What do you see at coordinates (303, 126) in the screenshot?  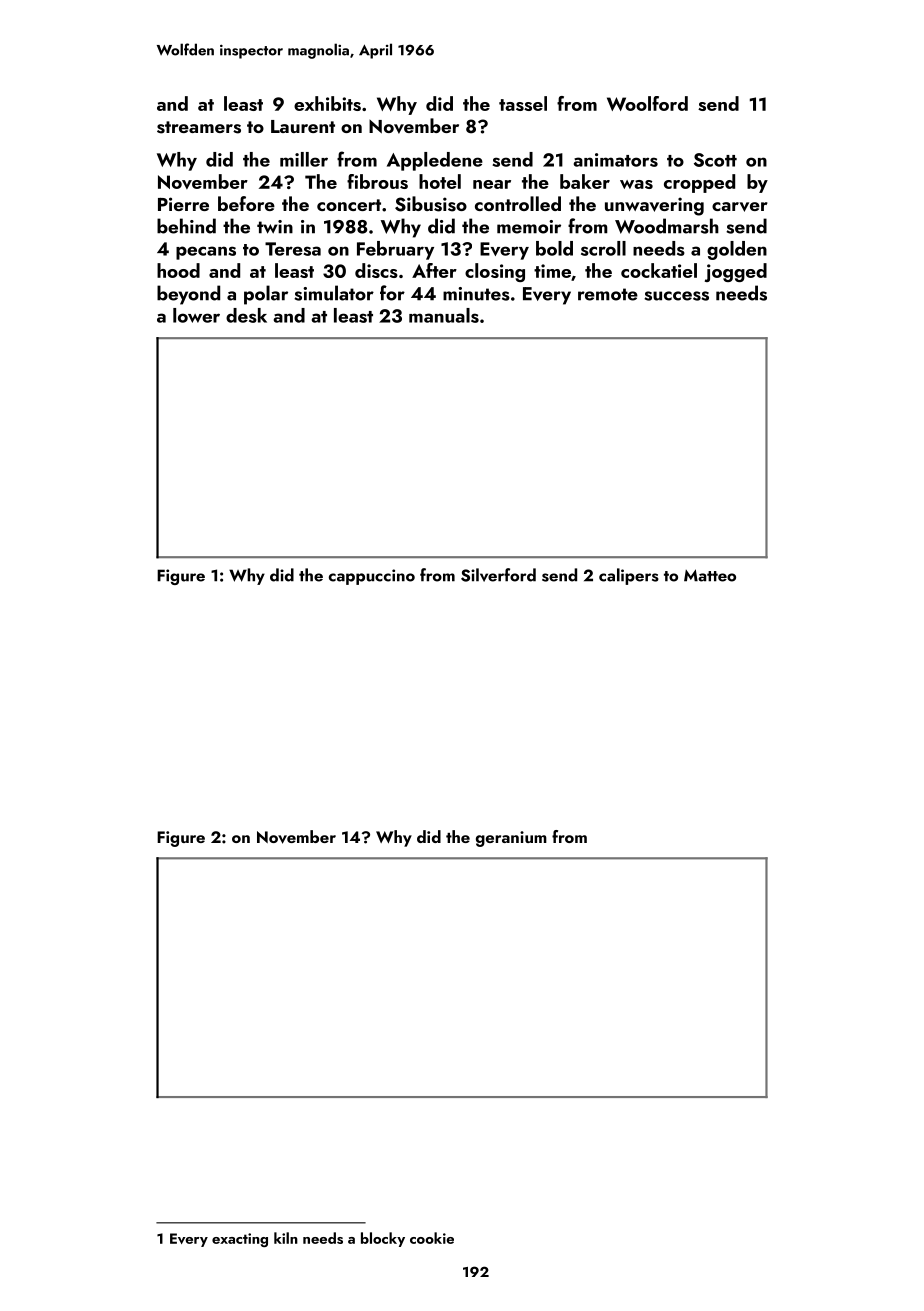 I see `Laurent` at bounding box center [303, 126].
